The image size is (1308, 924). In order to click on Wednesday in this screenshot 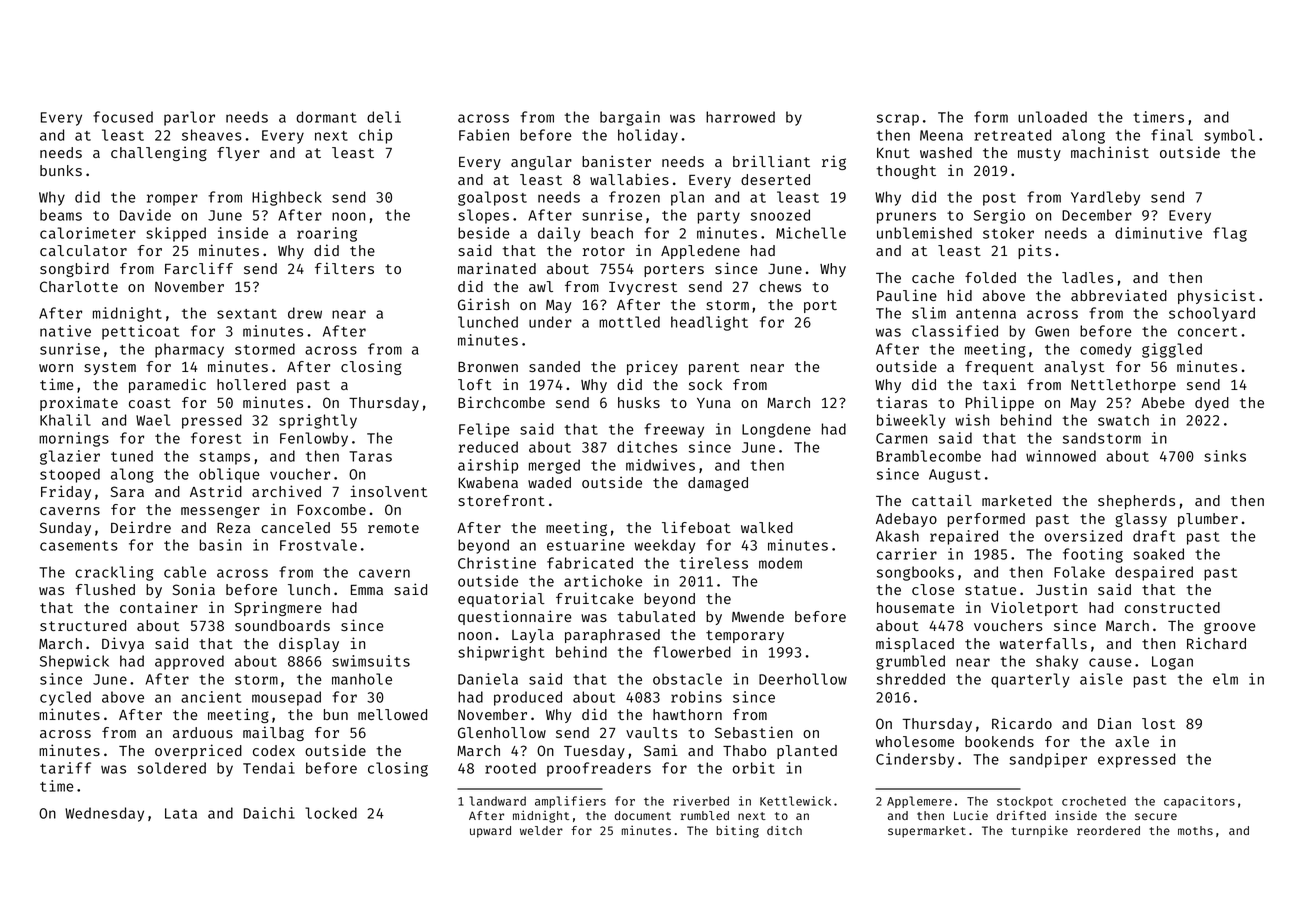, I will do `click(104, 814)`.
